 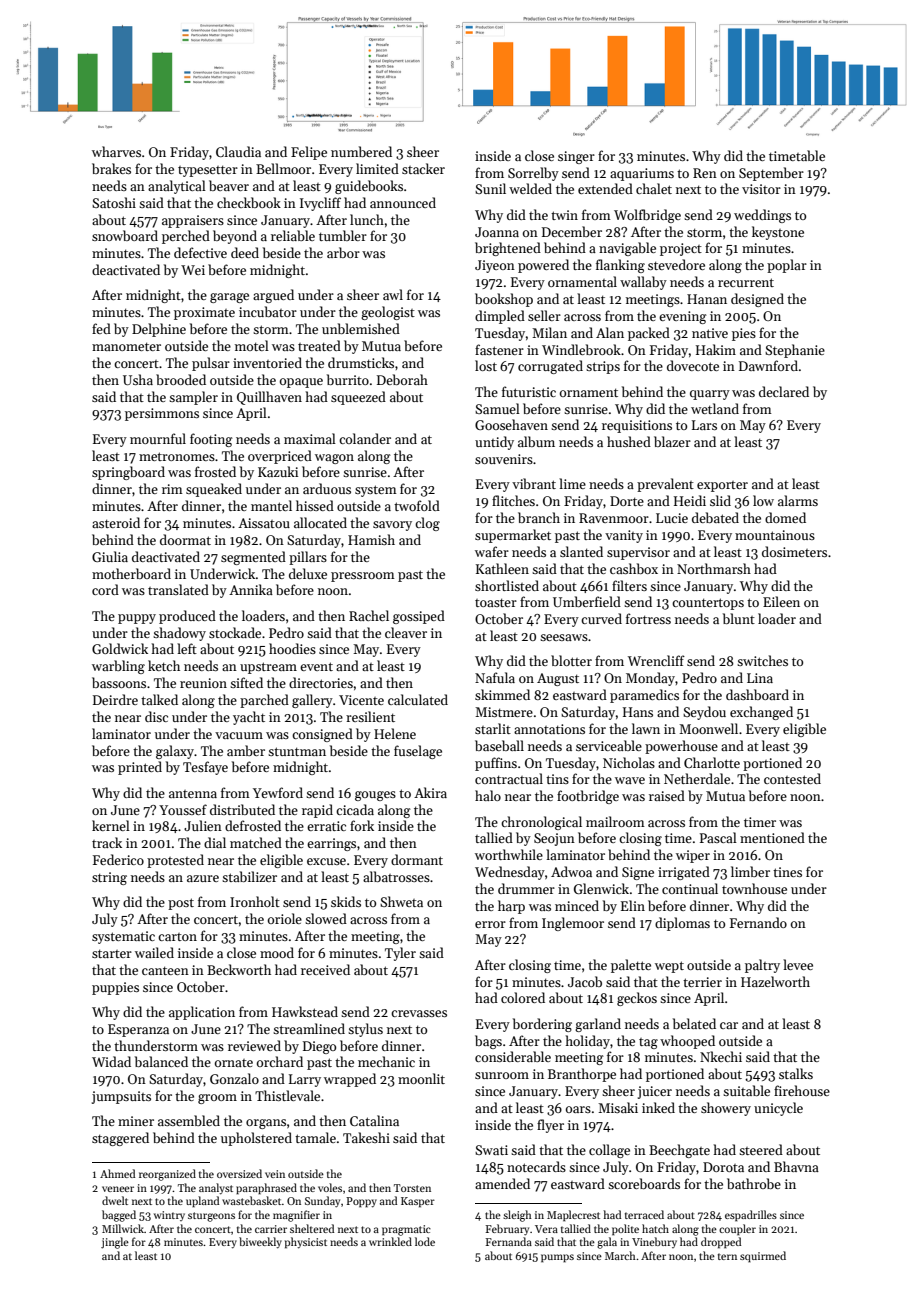 What do you see at coordinates (123, 1228) in the page?
I see `Millwick` at bounding box center [123, 1228].
